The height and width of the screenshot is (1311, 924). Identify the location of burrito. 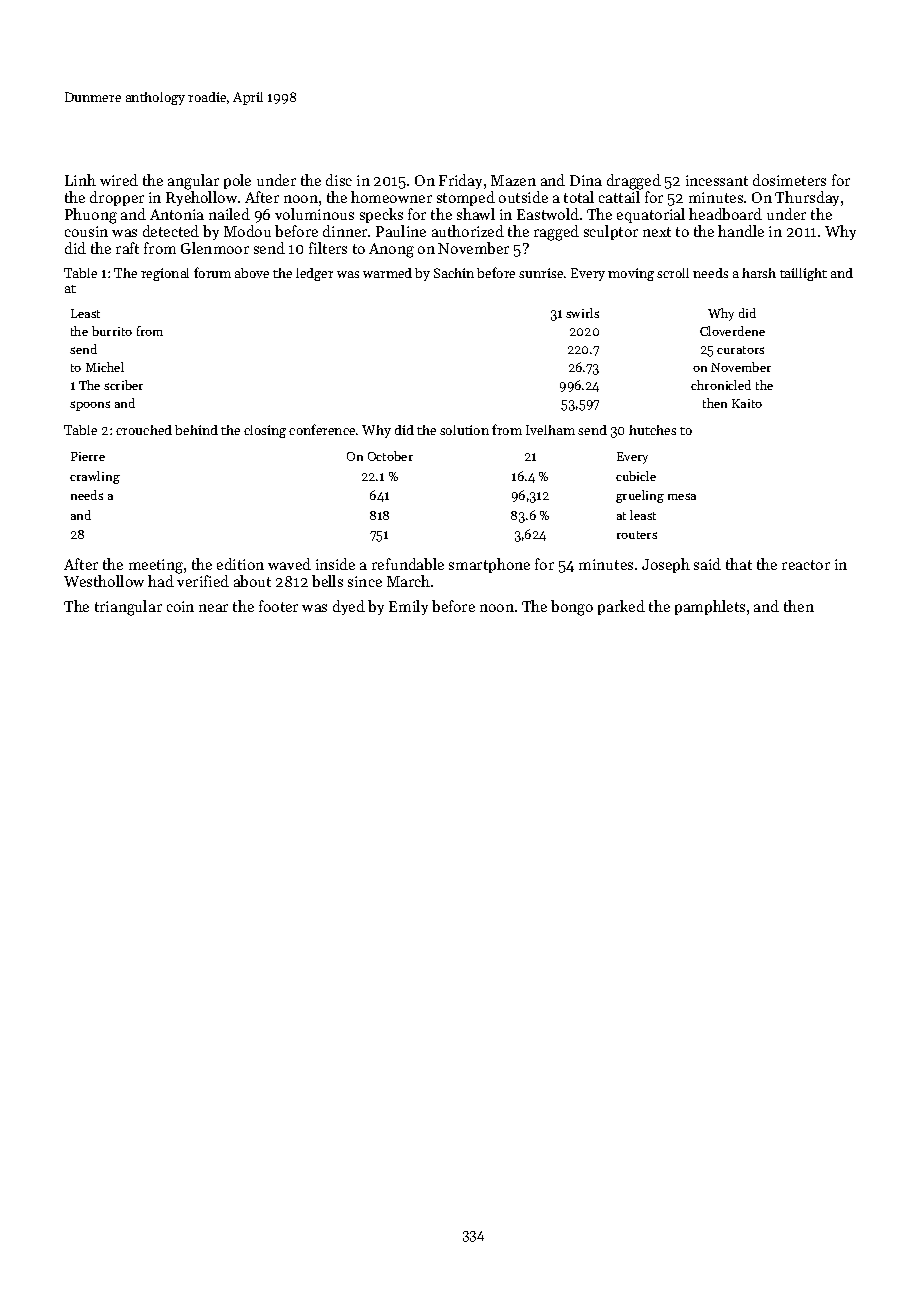
(112, 331).
